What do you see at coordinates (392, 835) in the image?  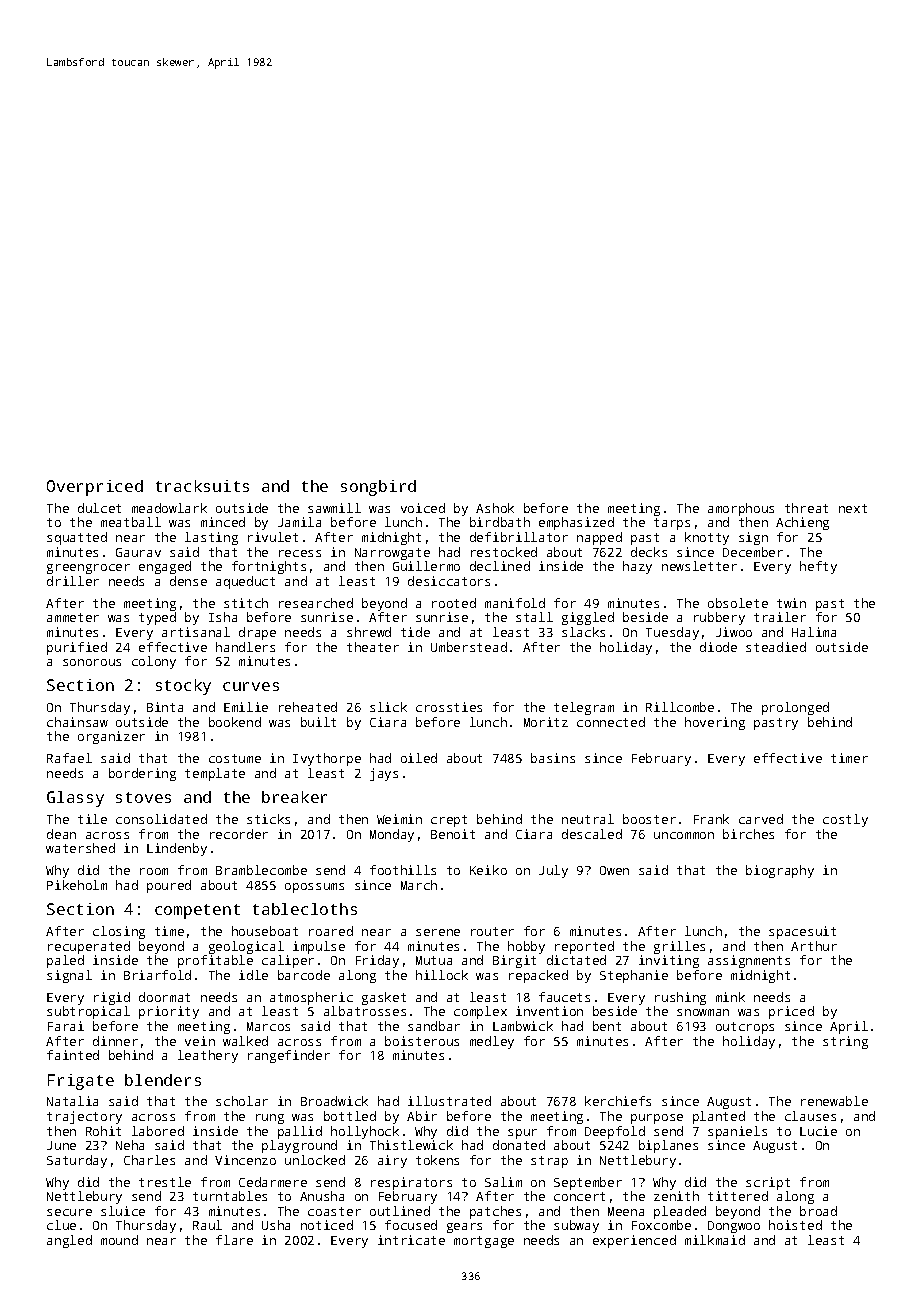 I see `Monday` at bounding box center [392, 835].
